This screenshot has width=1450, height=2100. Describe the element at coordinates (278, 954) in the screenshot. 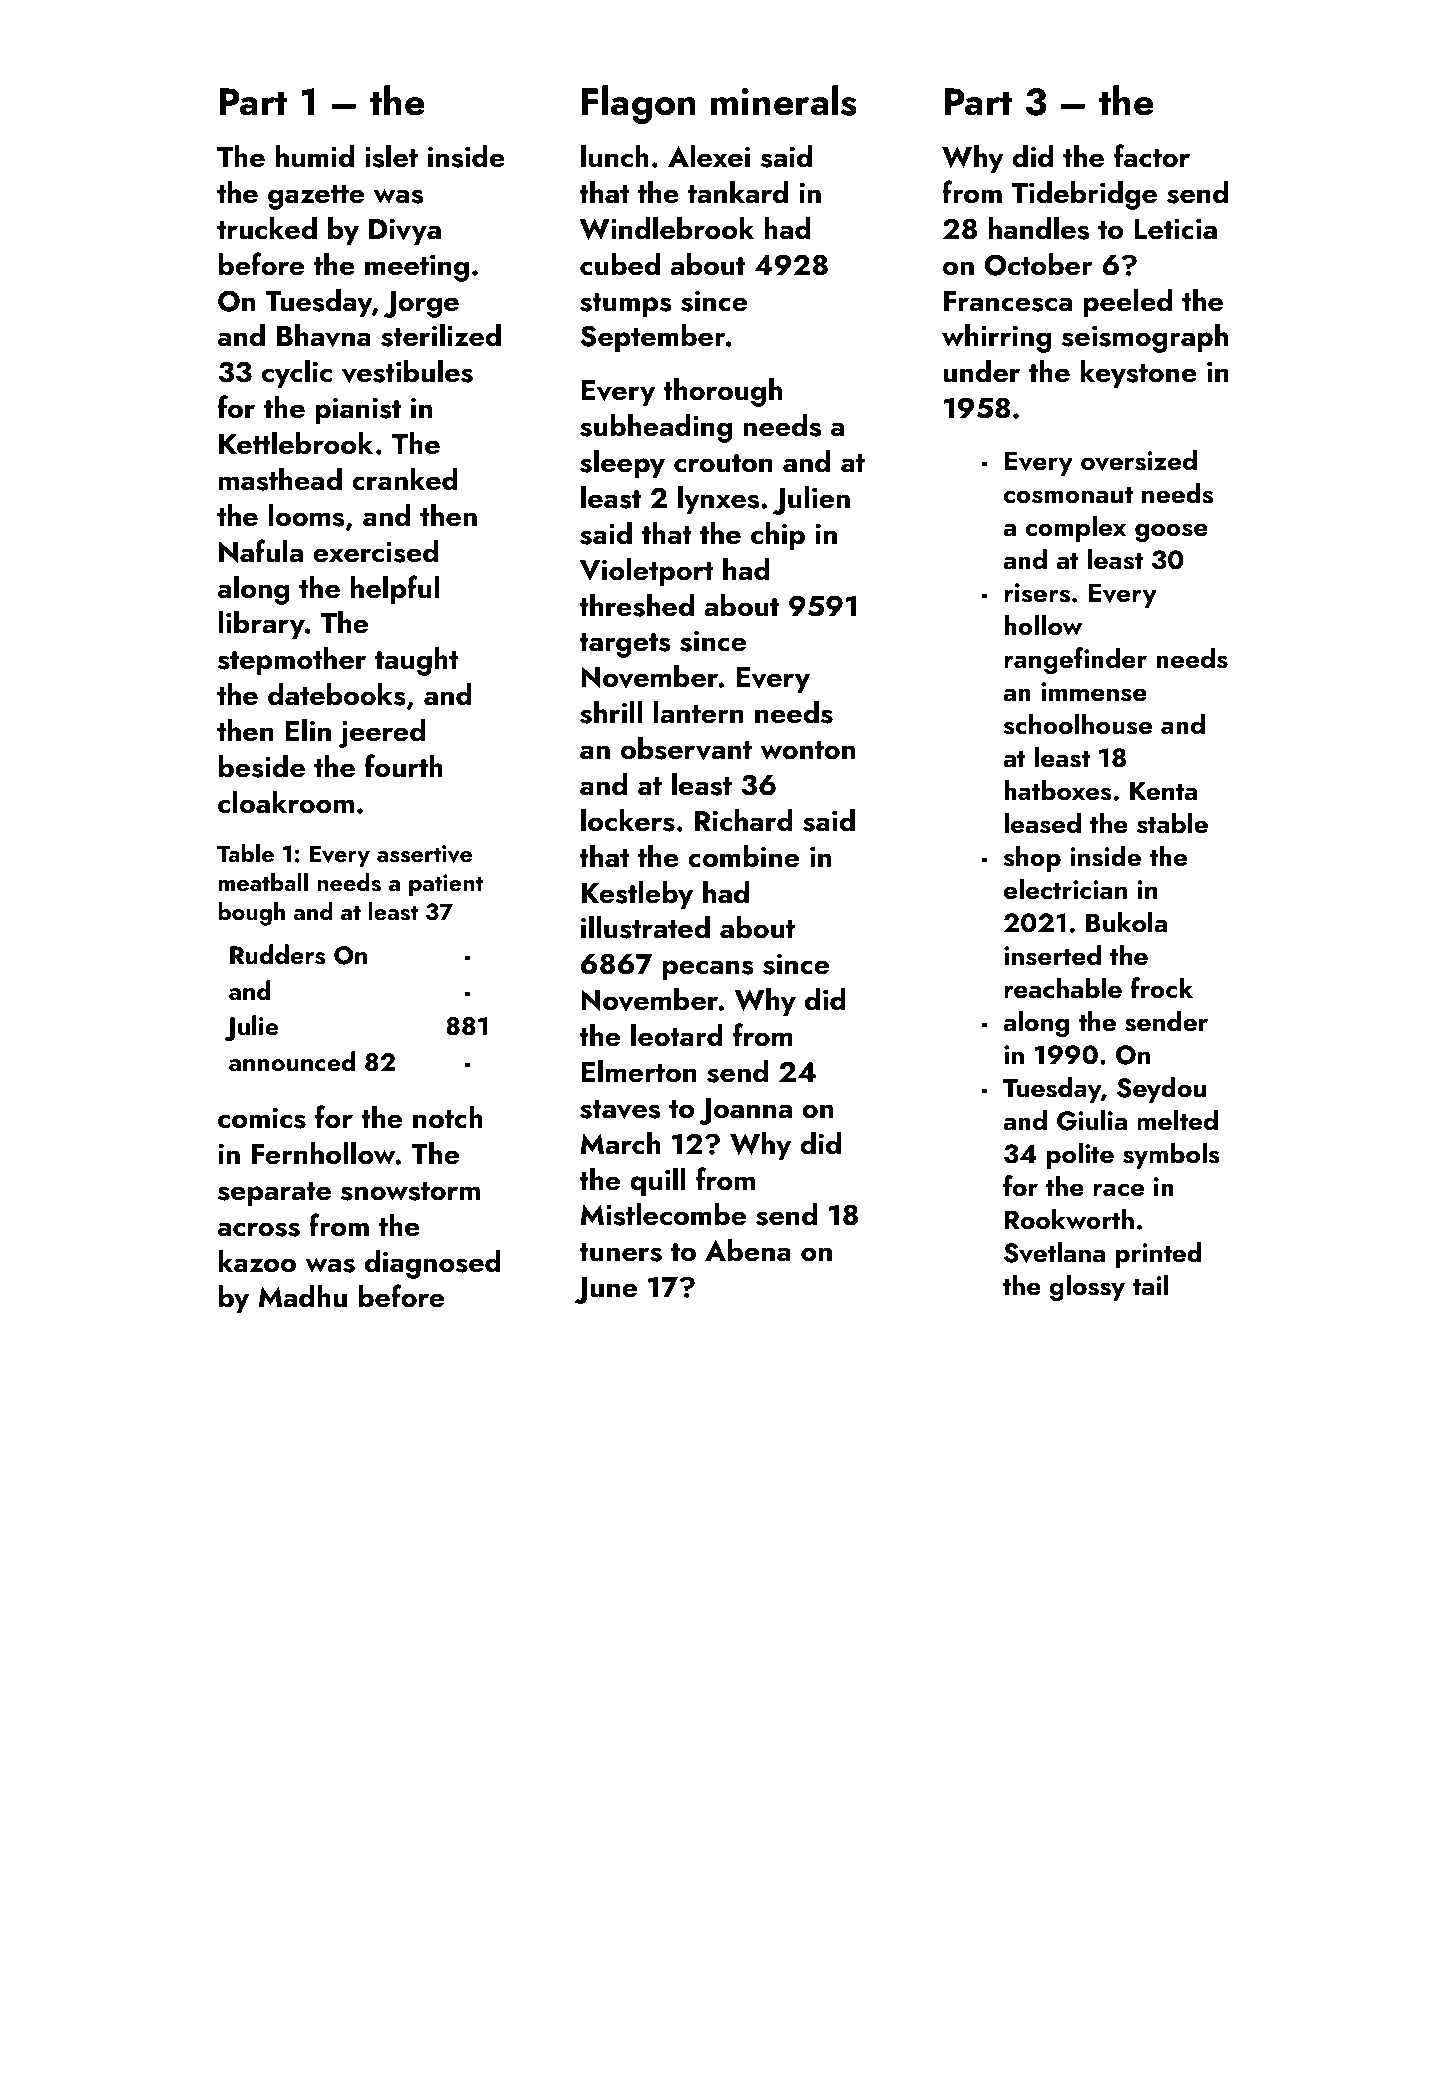

I see `Rudders` at that location.
